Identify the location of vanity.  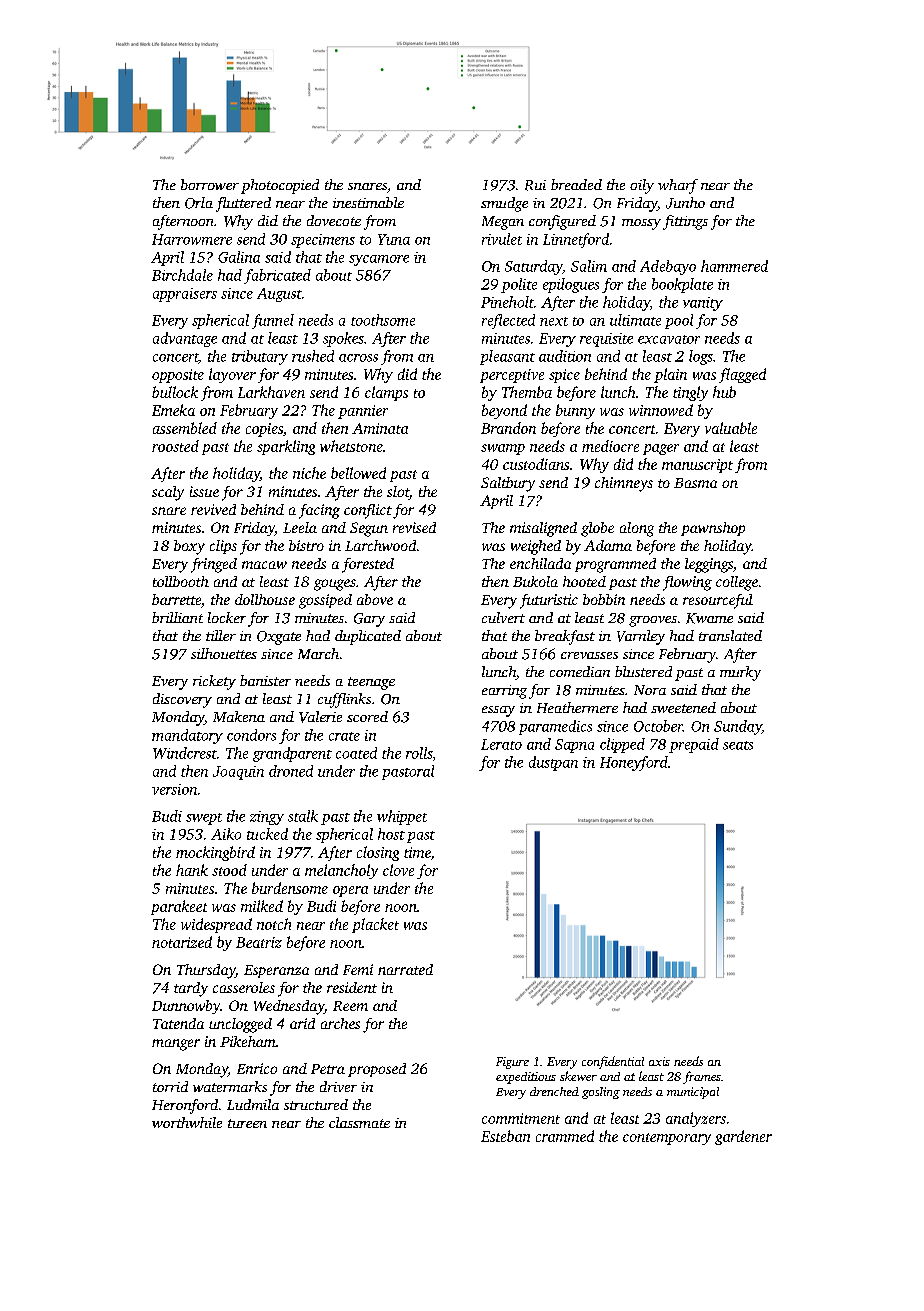
(703, 304).
